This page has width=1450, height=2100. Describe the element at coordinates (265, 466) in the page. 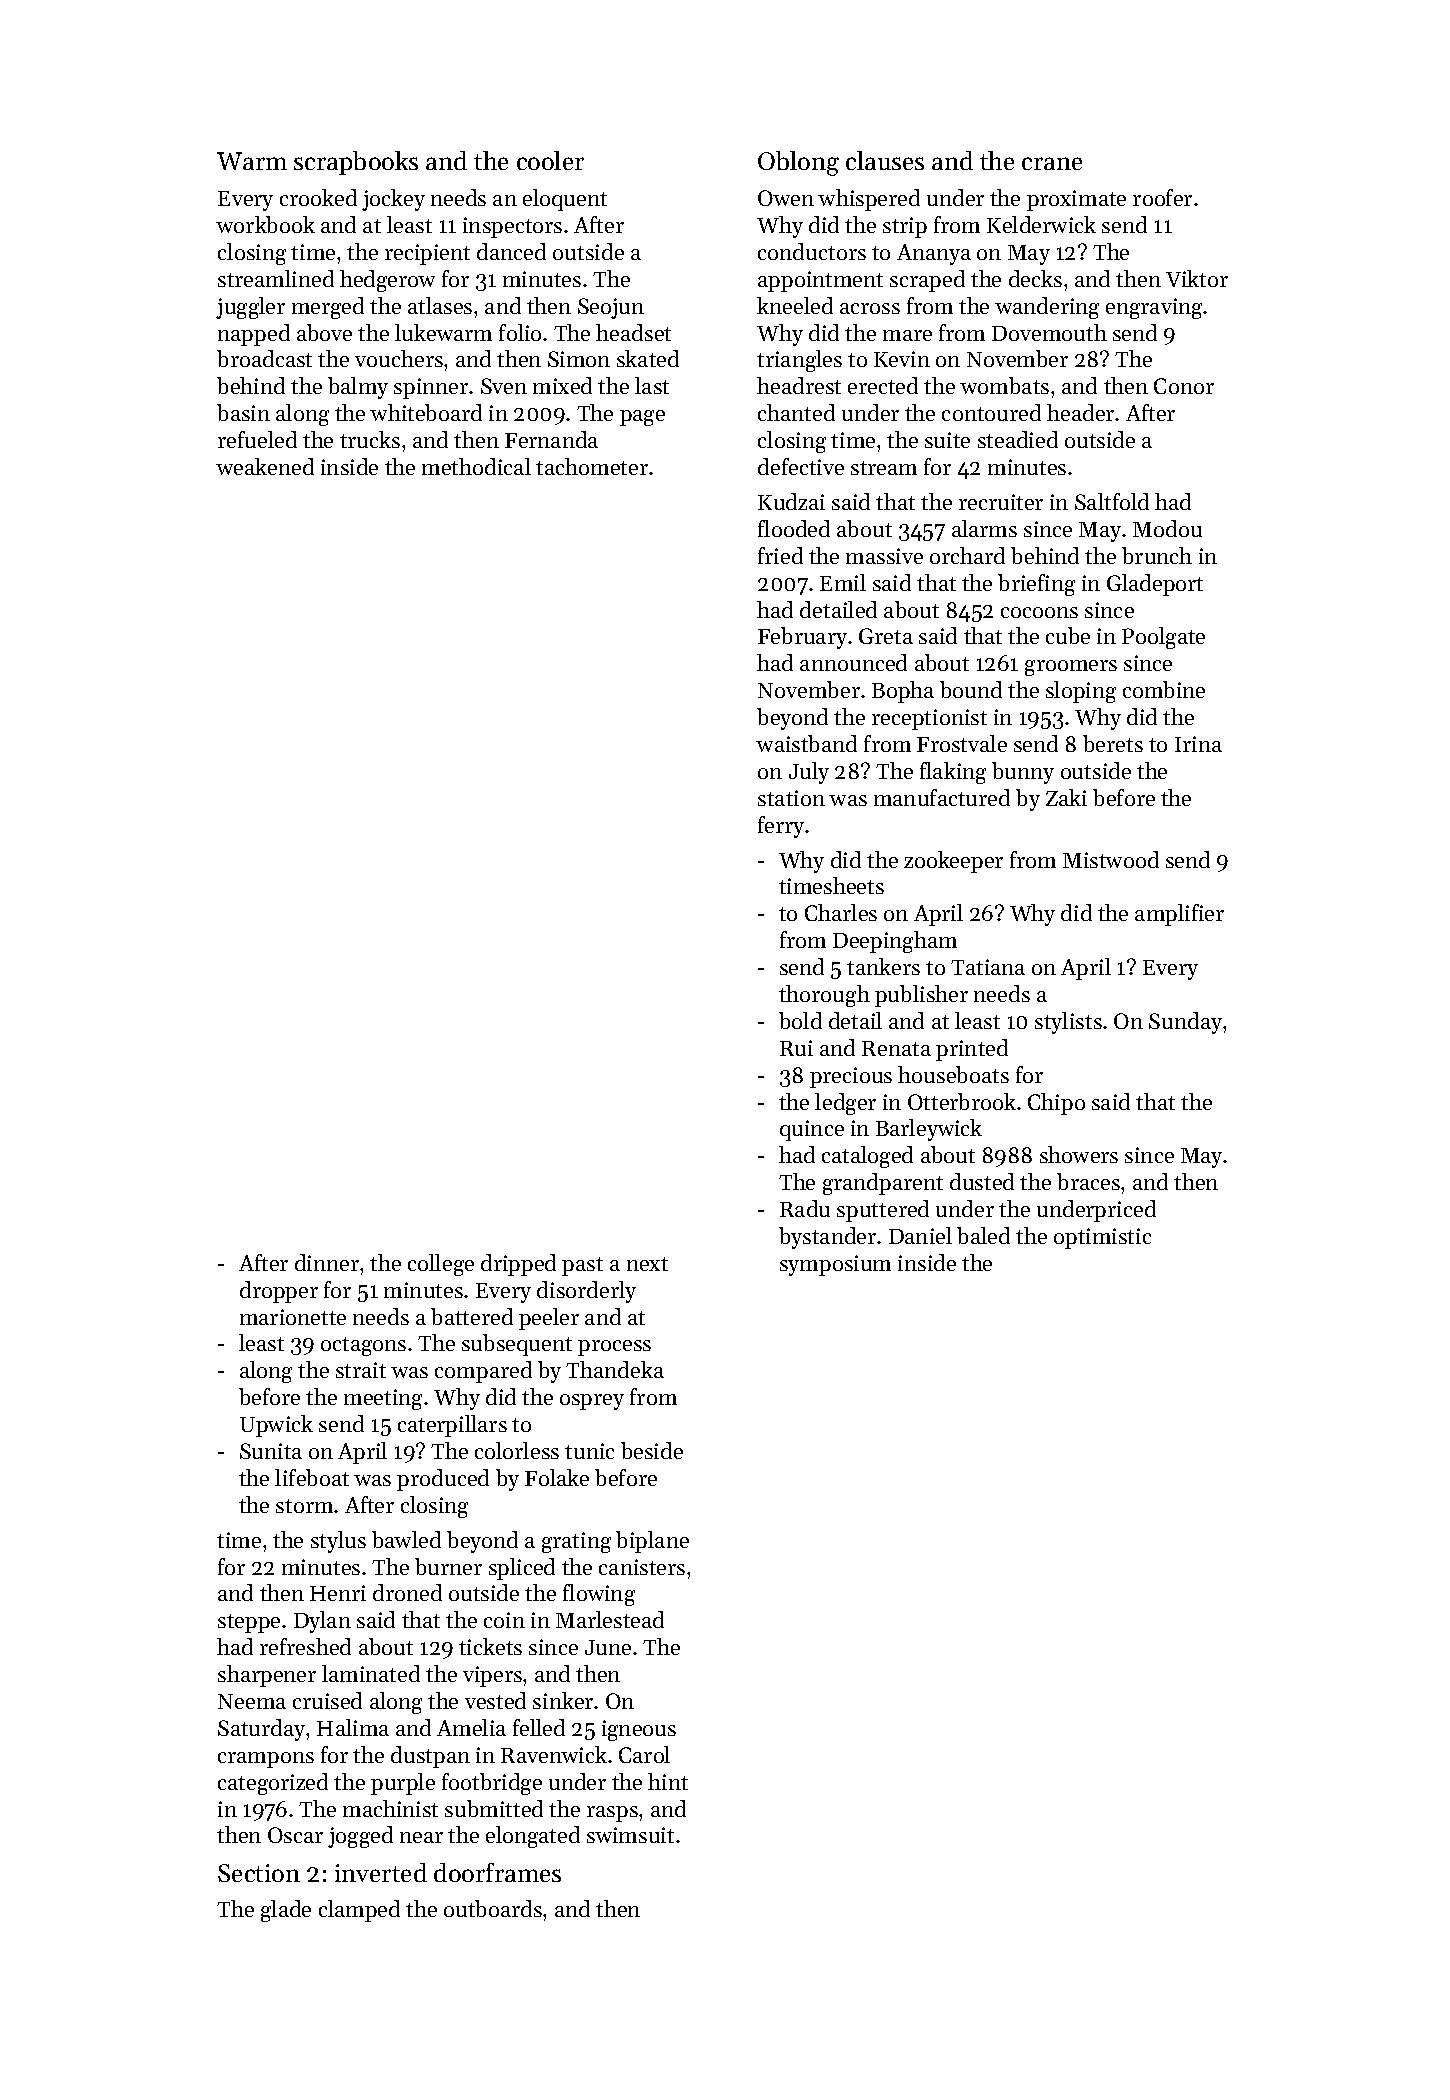

I see `weakened` at that location.
